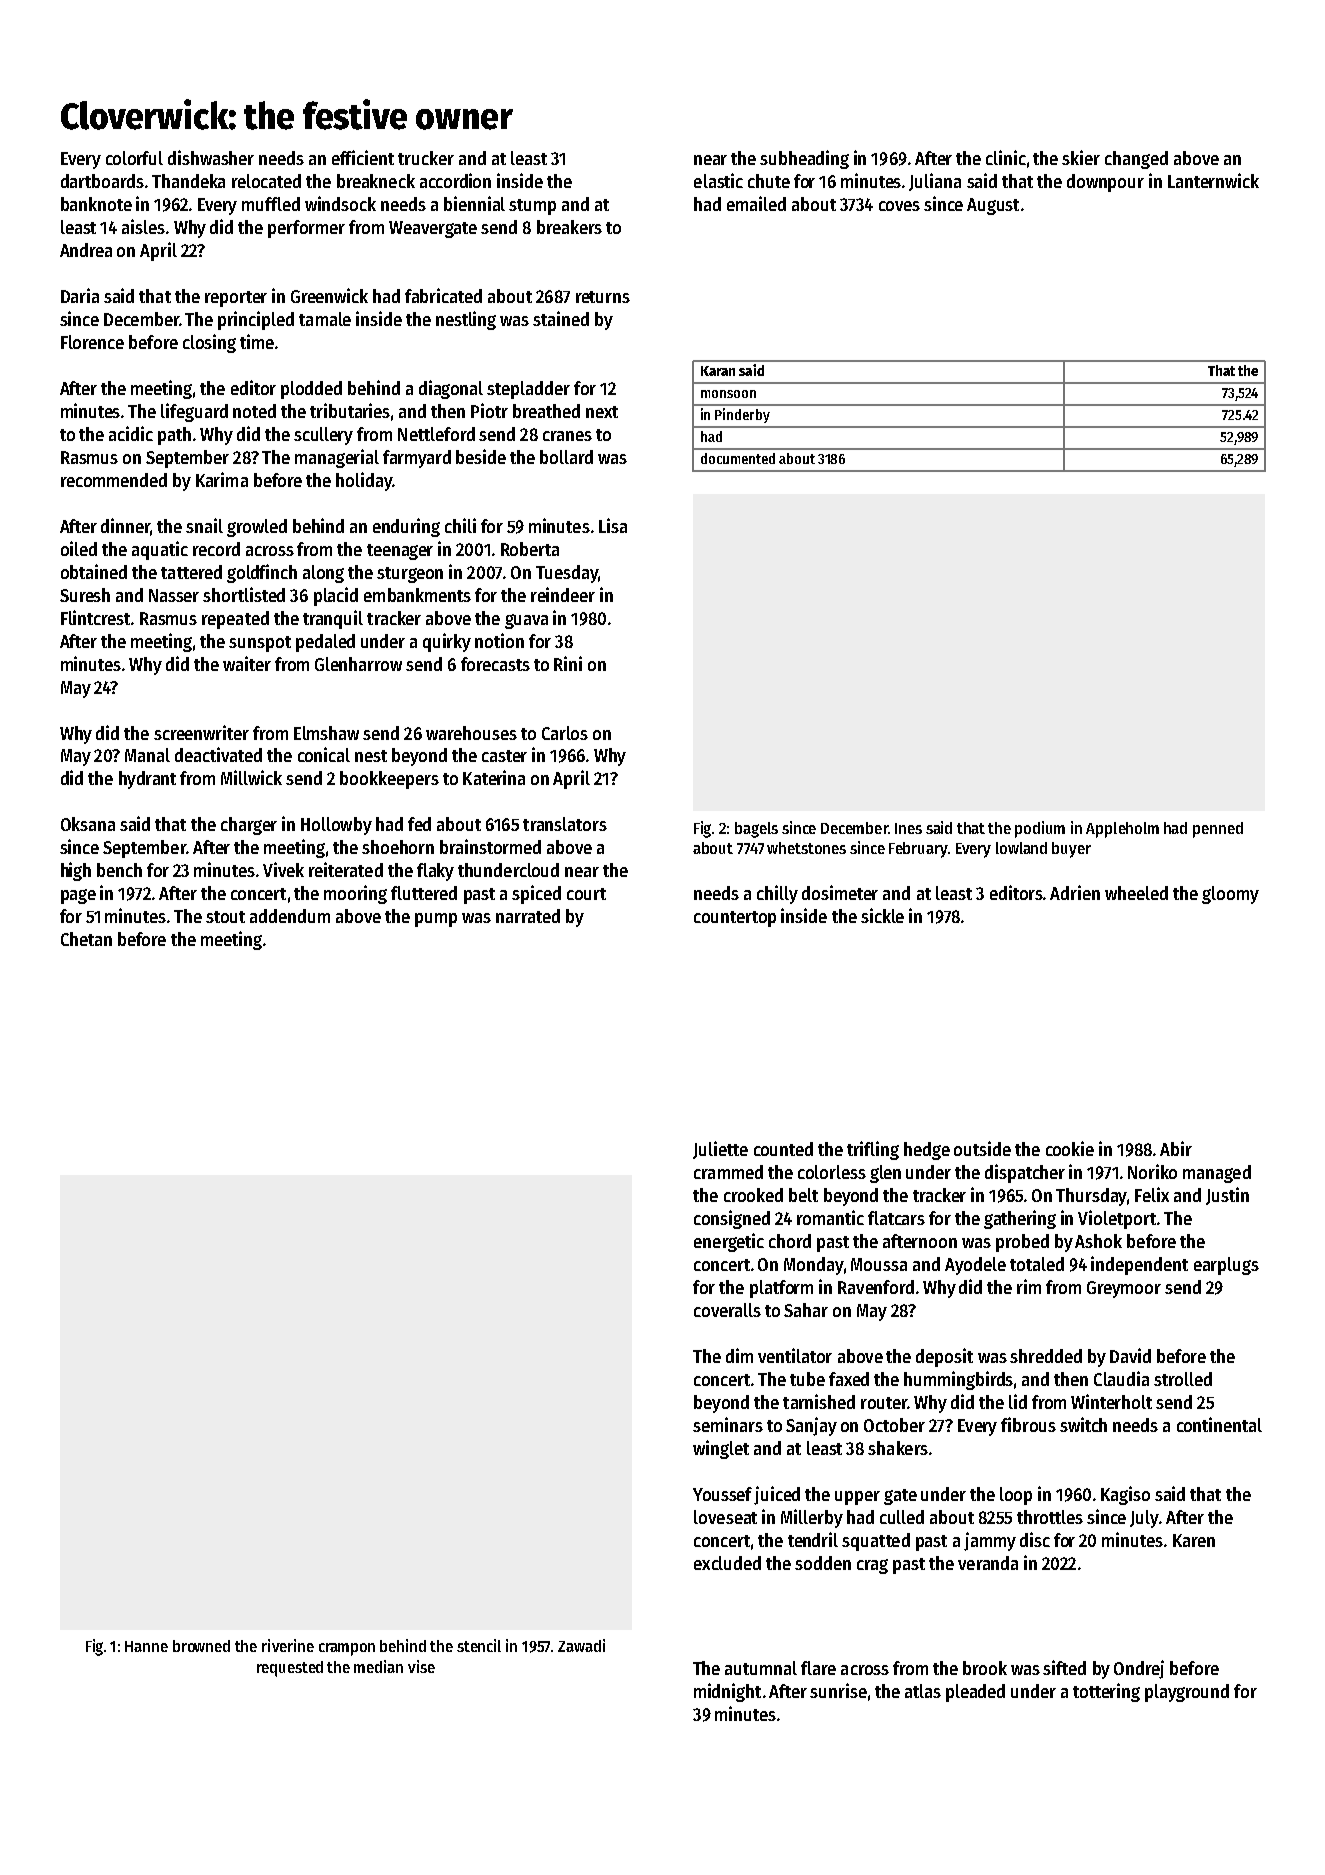  I want to click on requested, so click(290, 1669).
